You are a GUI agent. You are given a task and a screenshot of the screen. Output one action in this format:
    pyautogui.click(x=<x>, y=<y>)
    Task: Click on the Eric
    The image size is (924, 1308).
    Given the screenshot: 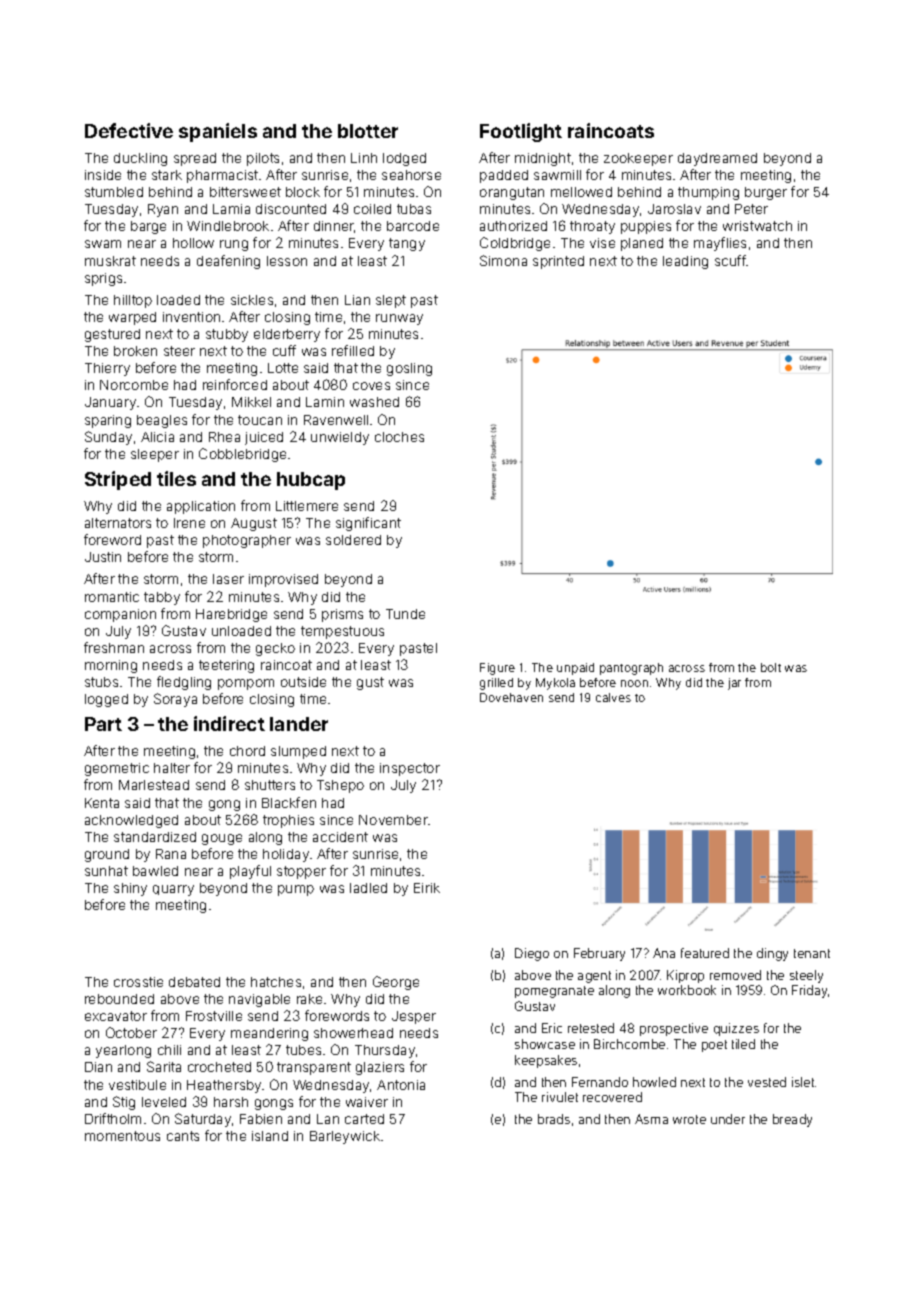 What is the action you would take?
    pyautogui.click(x=552, y=1028)
